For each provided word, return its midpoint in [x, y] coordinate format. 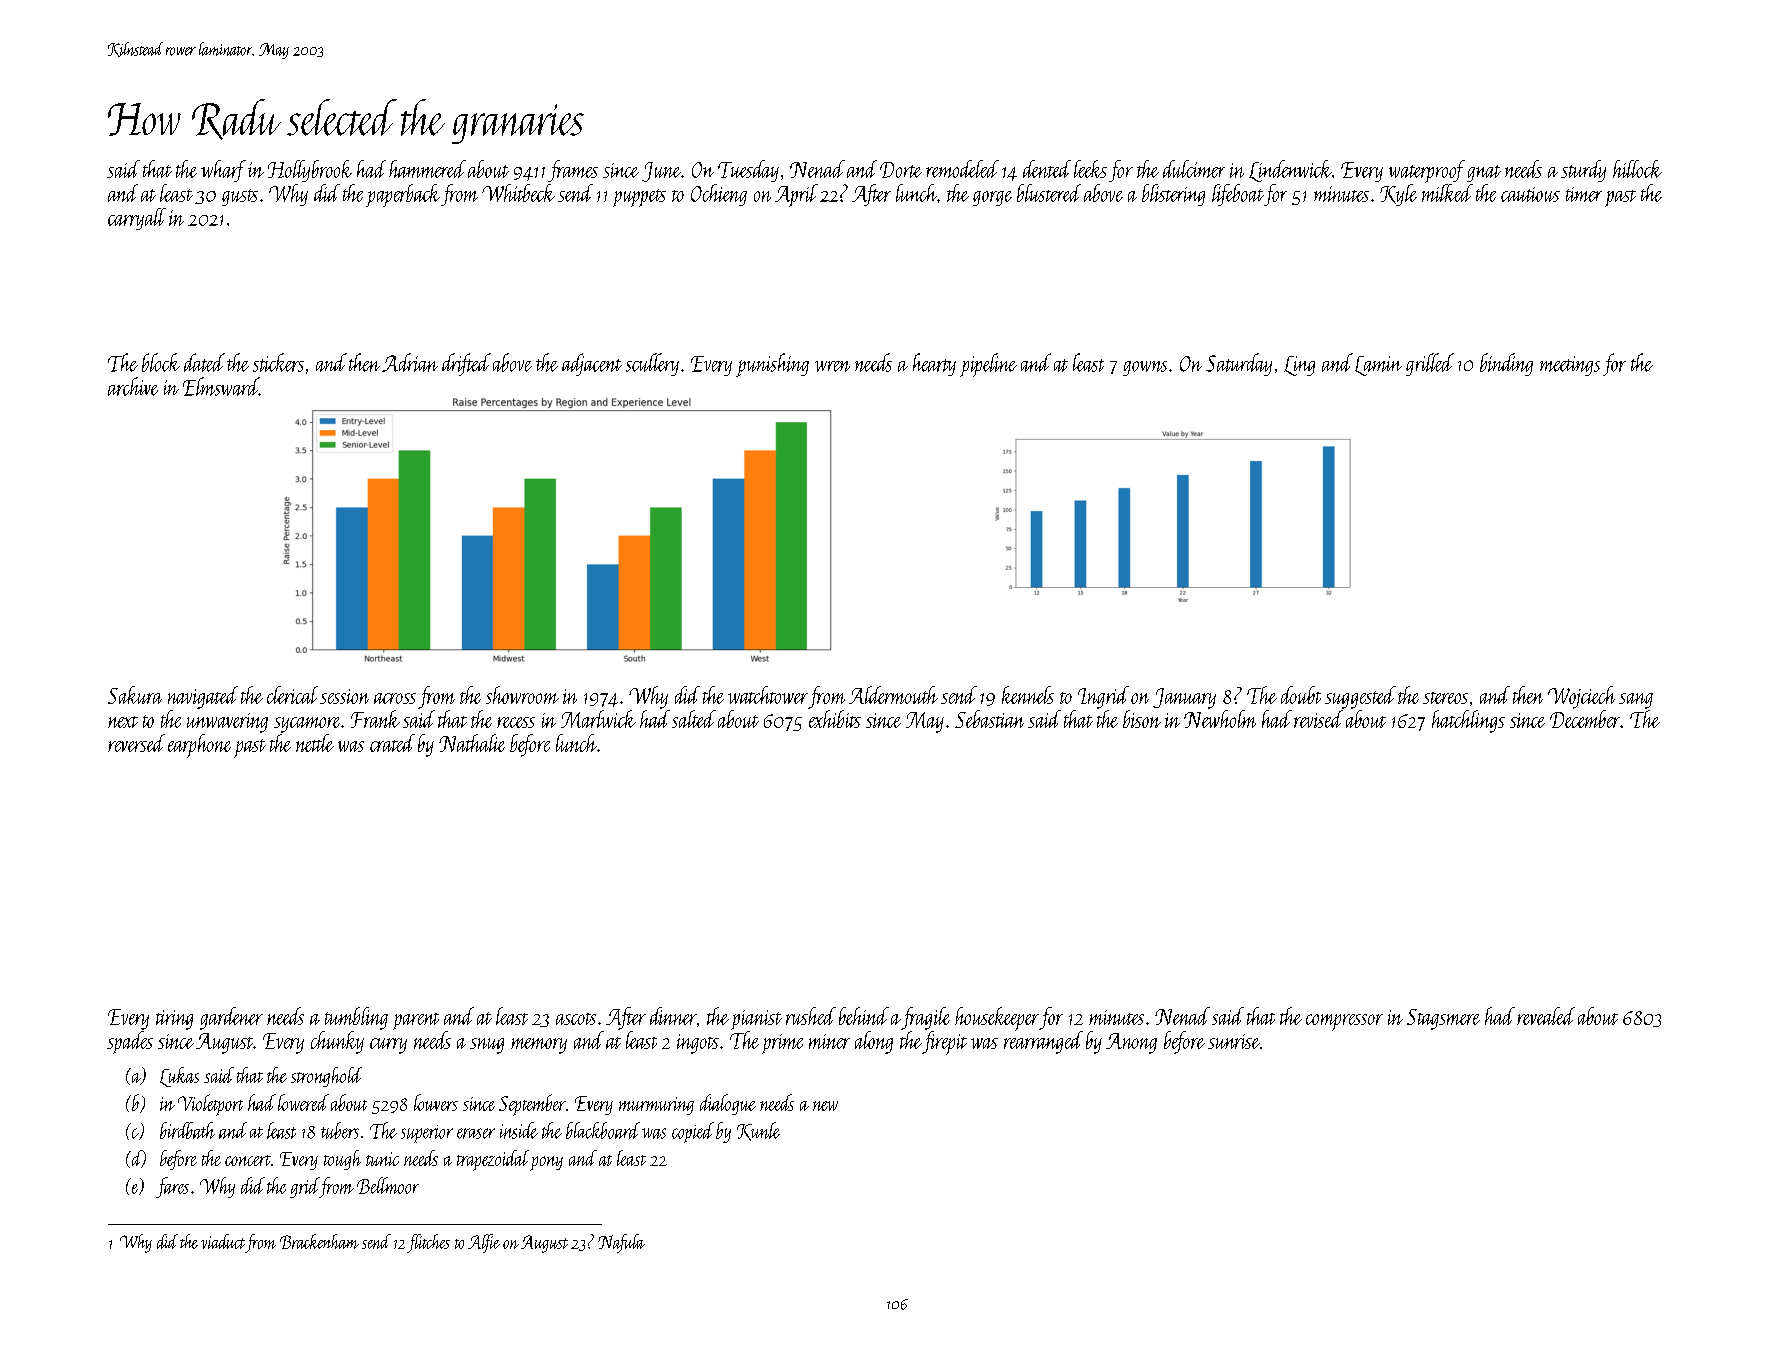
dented [1047, 169]
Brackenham [319, 1241]
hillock [1637, 169]
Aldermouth [893, 695]
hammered [427, 169]
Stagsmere [1443, 1019]
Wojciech [1581, 697]
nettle [315, 743]
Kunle [758, 1131]
